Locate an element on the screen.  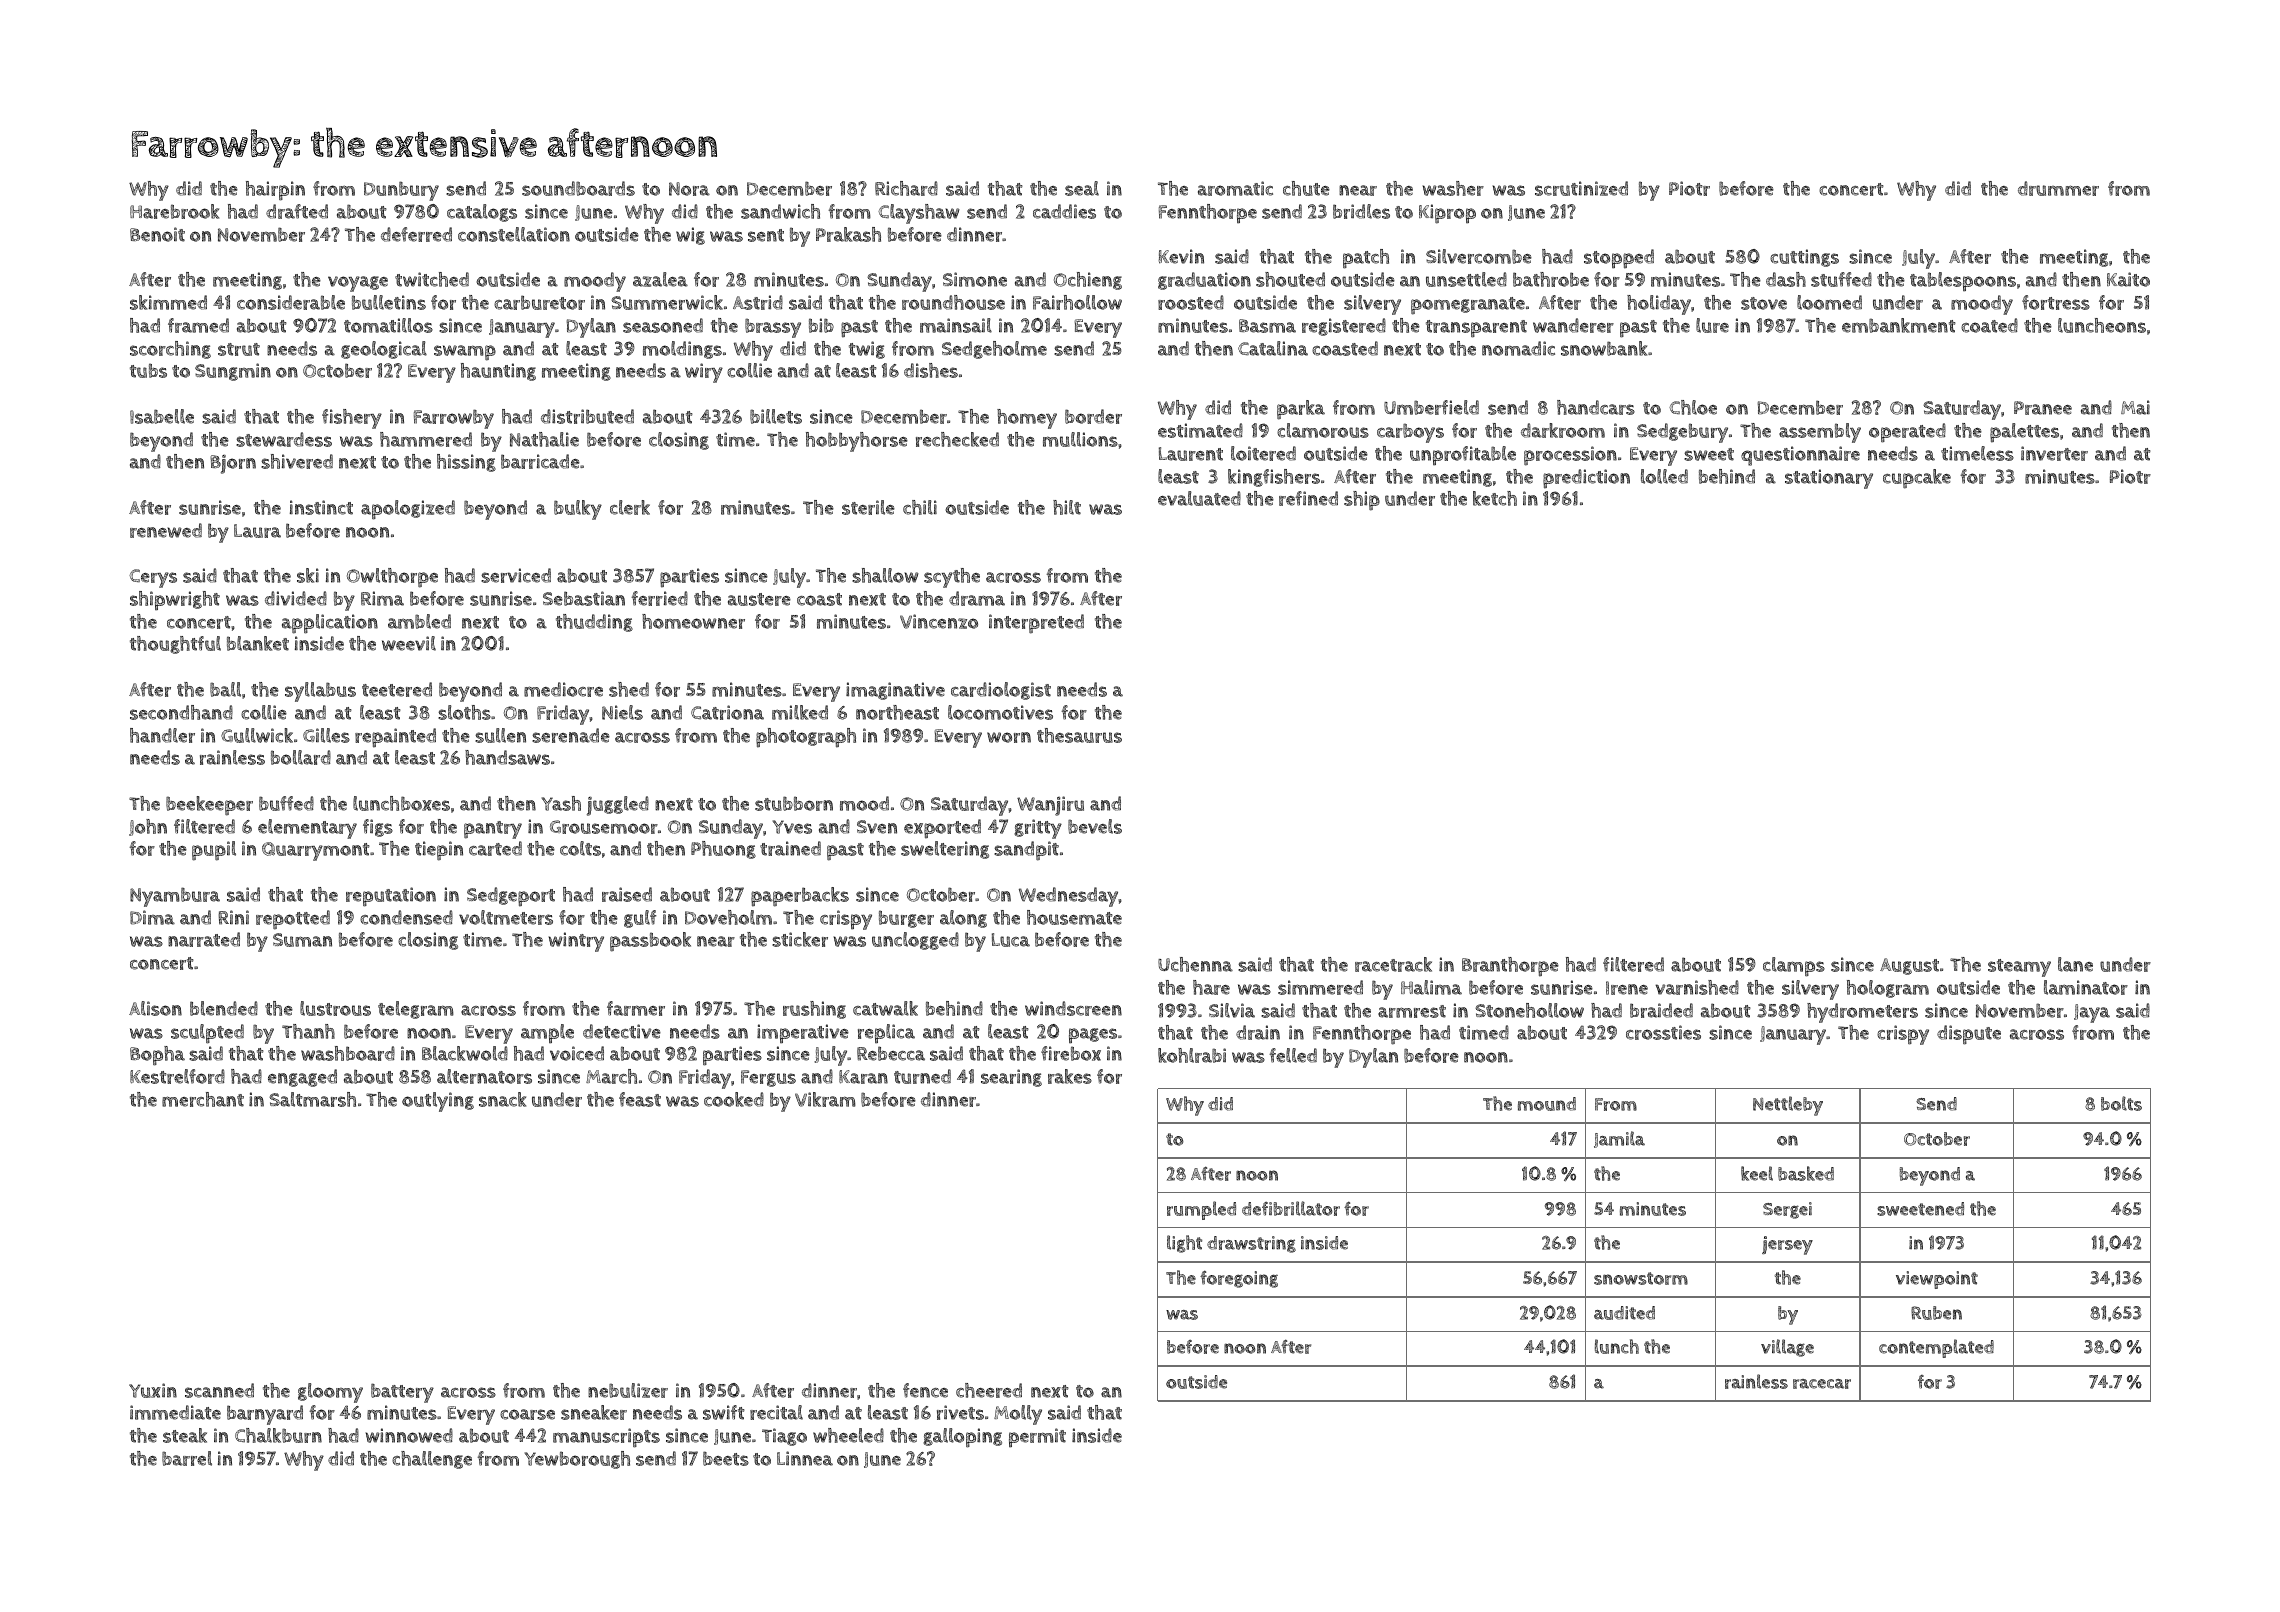
moldings is located at coordinates (682, 350).
